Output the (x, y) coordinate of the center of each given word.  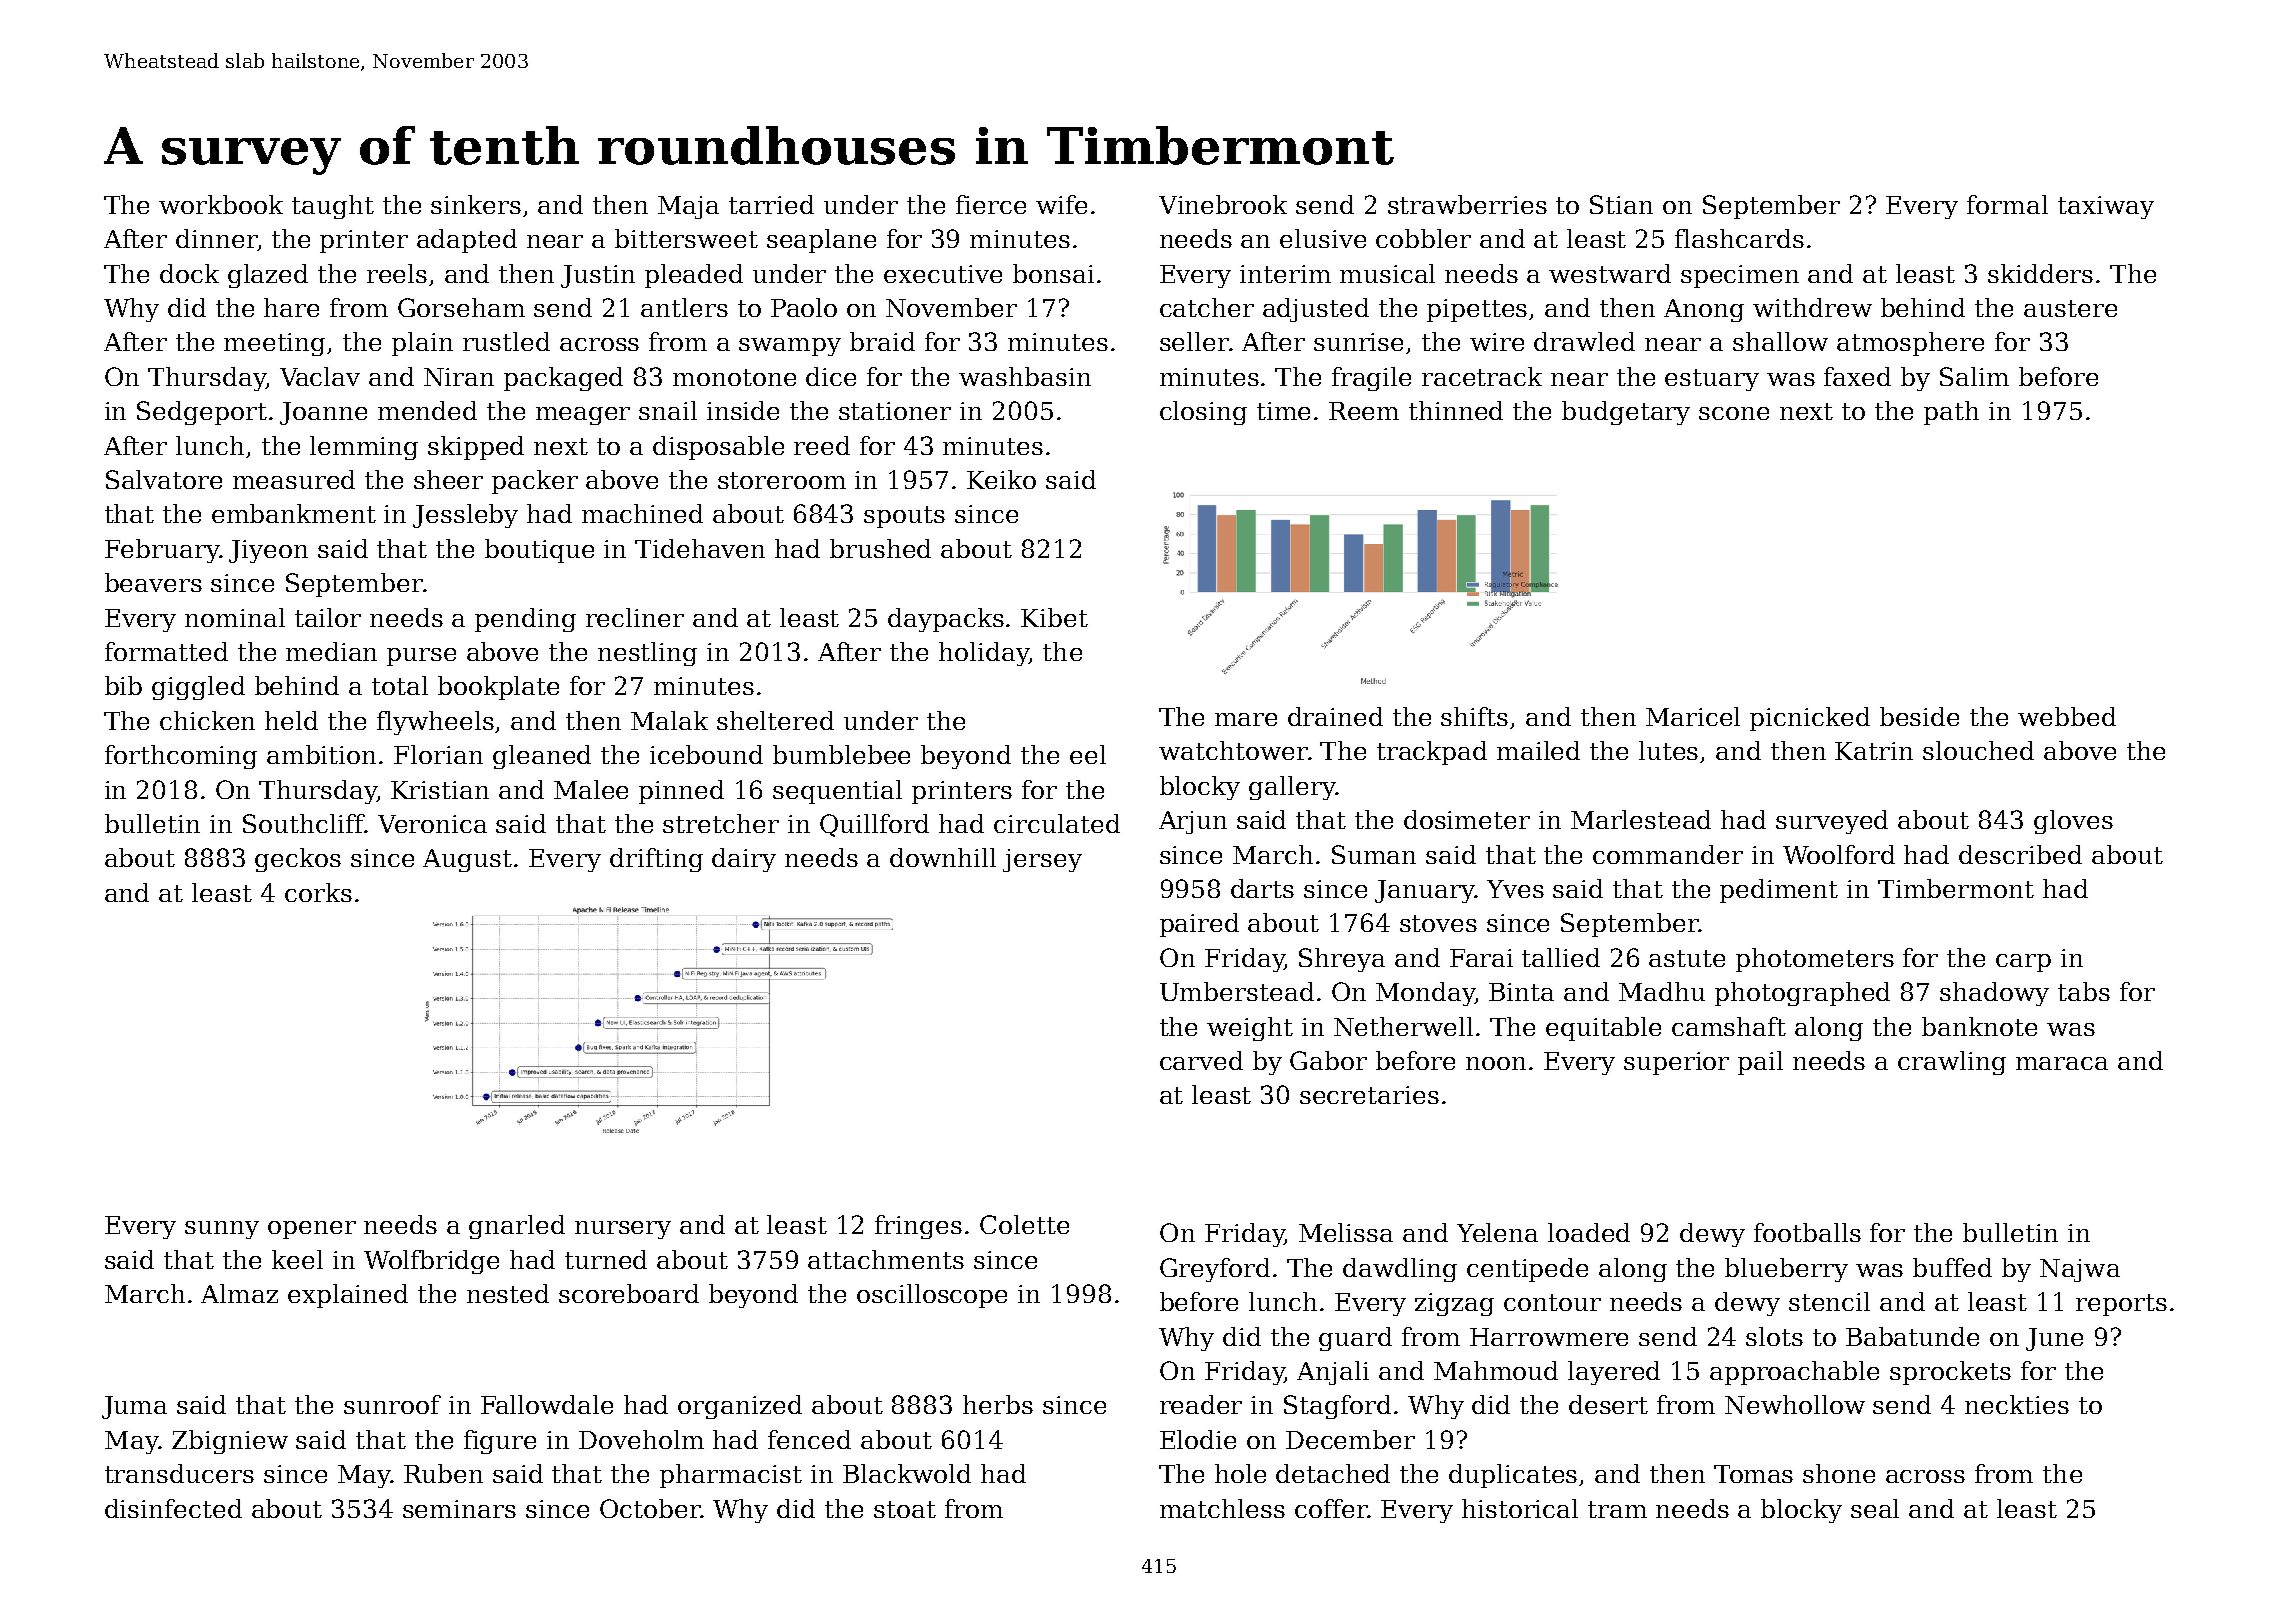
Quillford (874, 825)
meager (583, 416)
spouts (904, 517)
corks (318, 892)
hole (1240, 1473)
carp (2023, 963)
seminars (459, 1509)
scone (1734, 413)
